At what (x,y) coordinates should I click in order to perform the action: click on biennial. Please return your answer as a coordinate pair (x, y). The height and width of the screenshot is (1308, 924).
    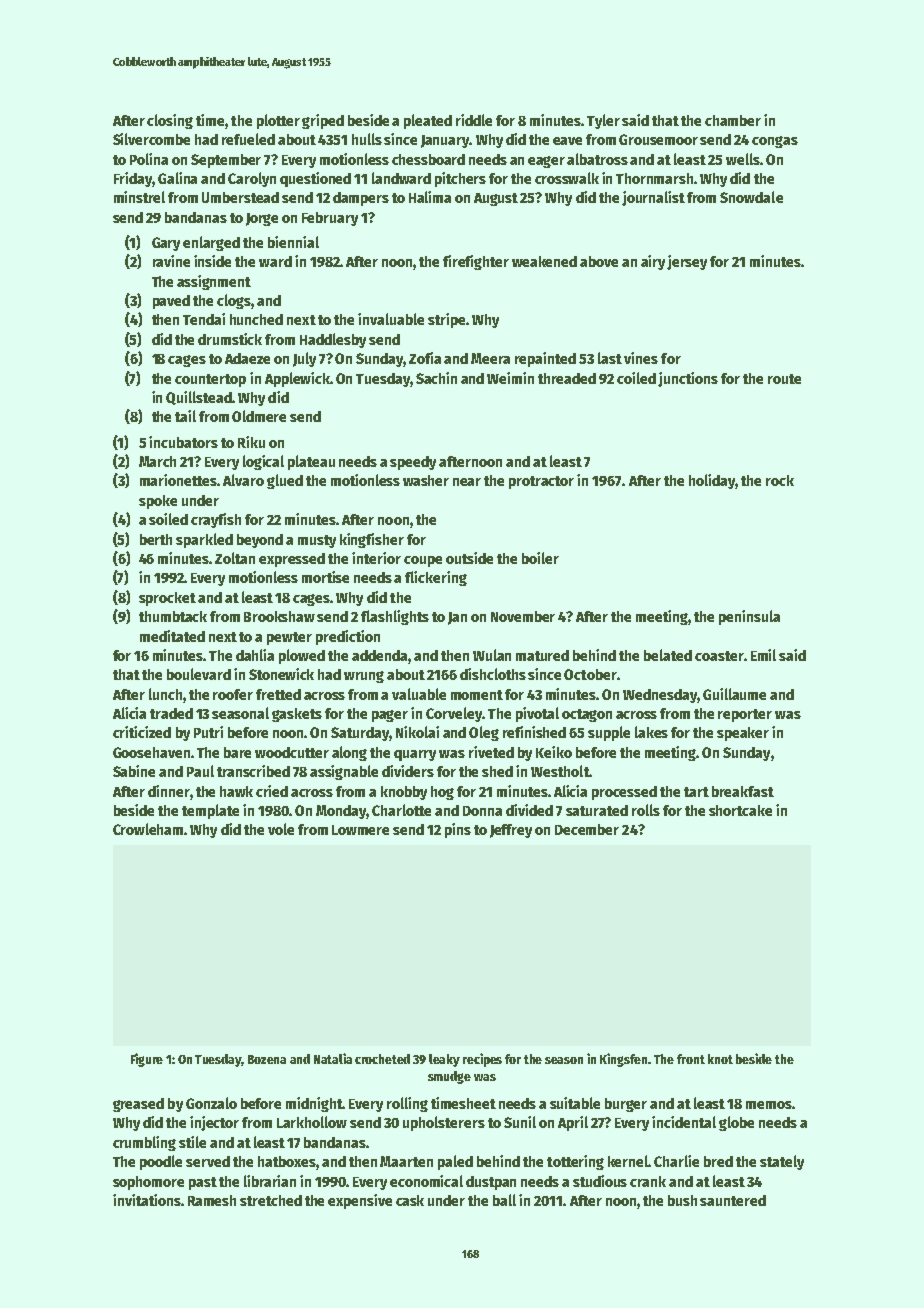
    Looking at the image, I should click on (293, 242).
